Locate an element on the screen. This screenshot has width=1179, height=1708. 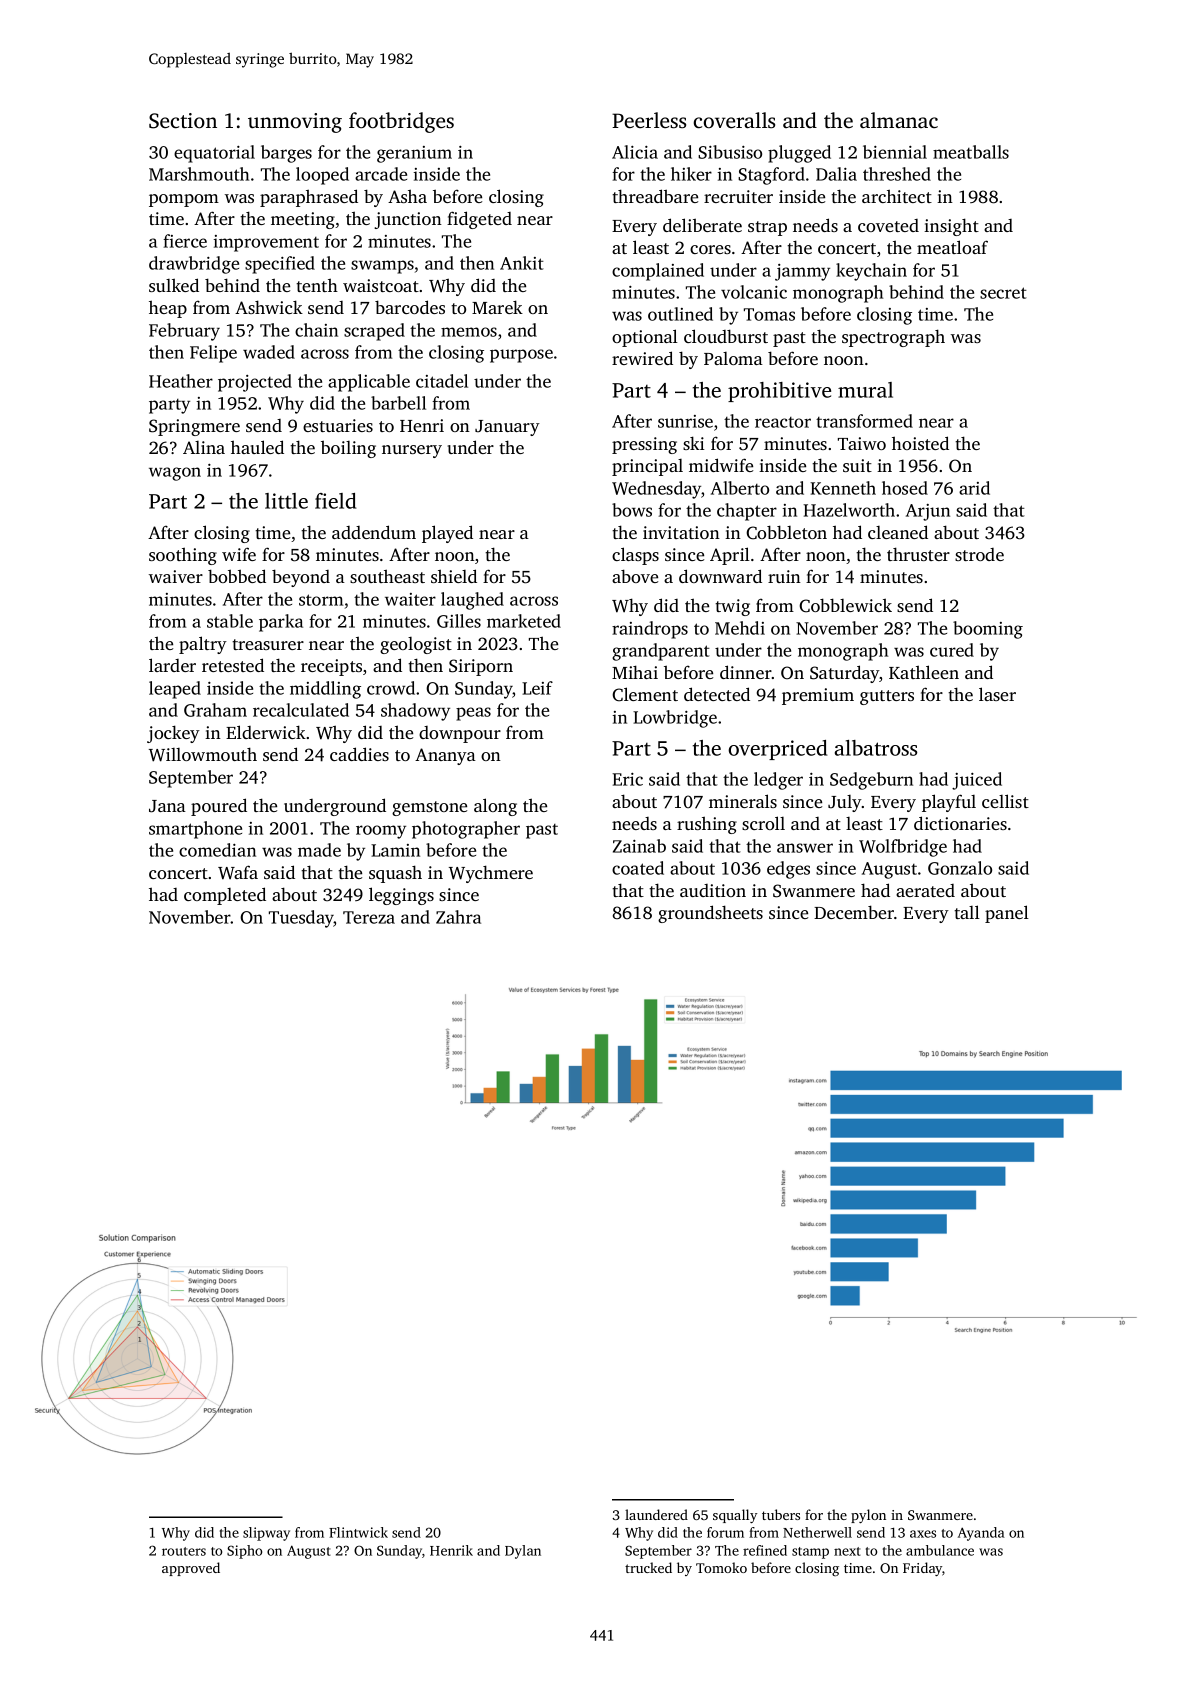
caddies is located at coordinates (359, 754).
